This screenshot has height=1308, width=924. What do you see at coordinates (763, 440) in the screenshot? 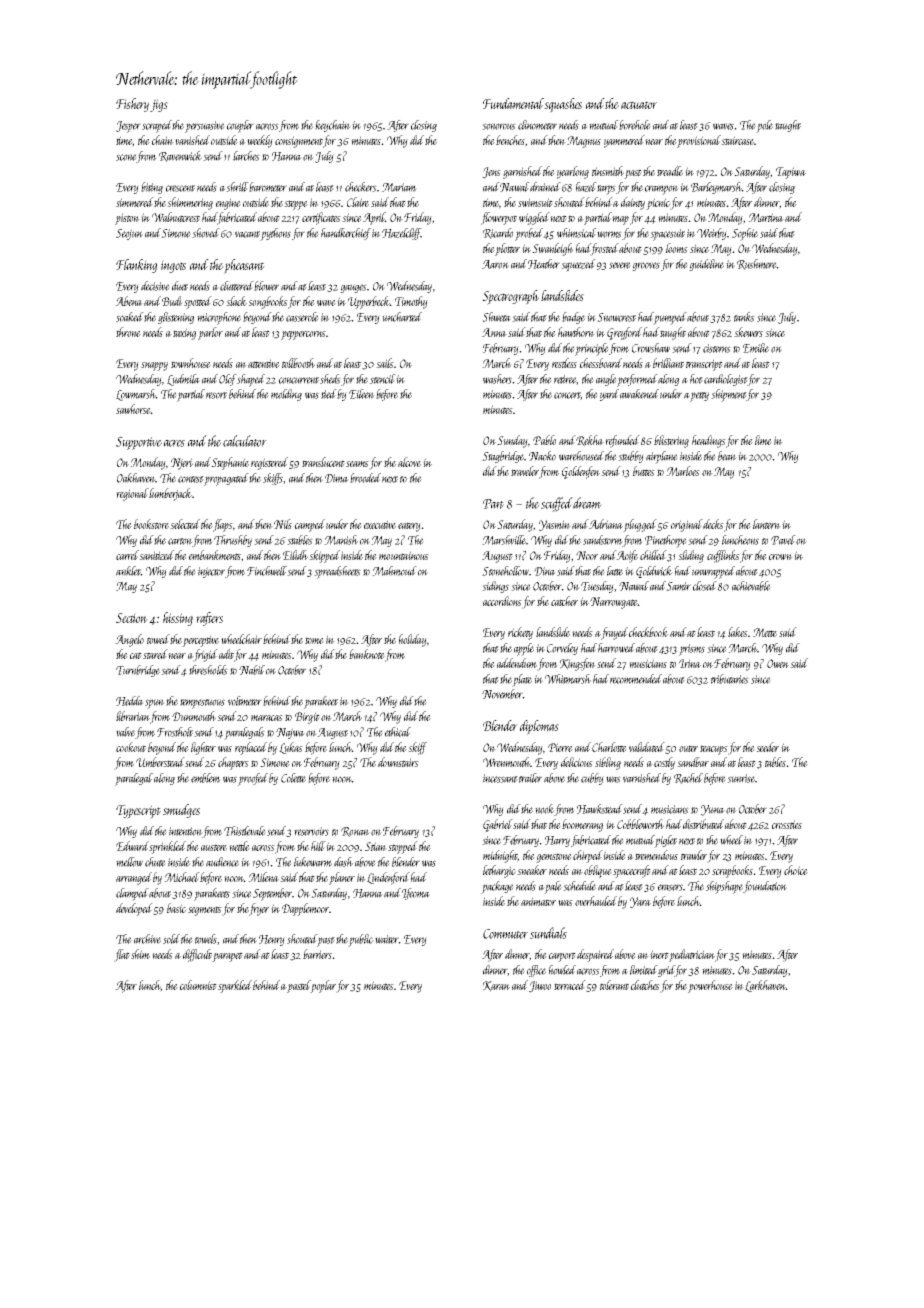
I see `lime` at bounding box center [763, 440].
